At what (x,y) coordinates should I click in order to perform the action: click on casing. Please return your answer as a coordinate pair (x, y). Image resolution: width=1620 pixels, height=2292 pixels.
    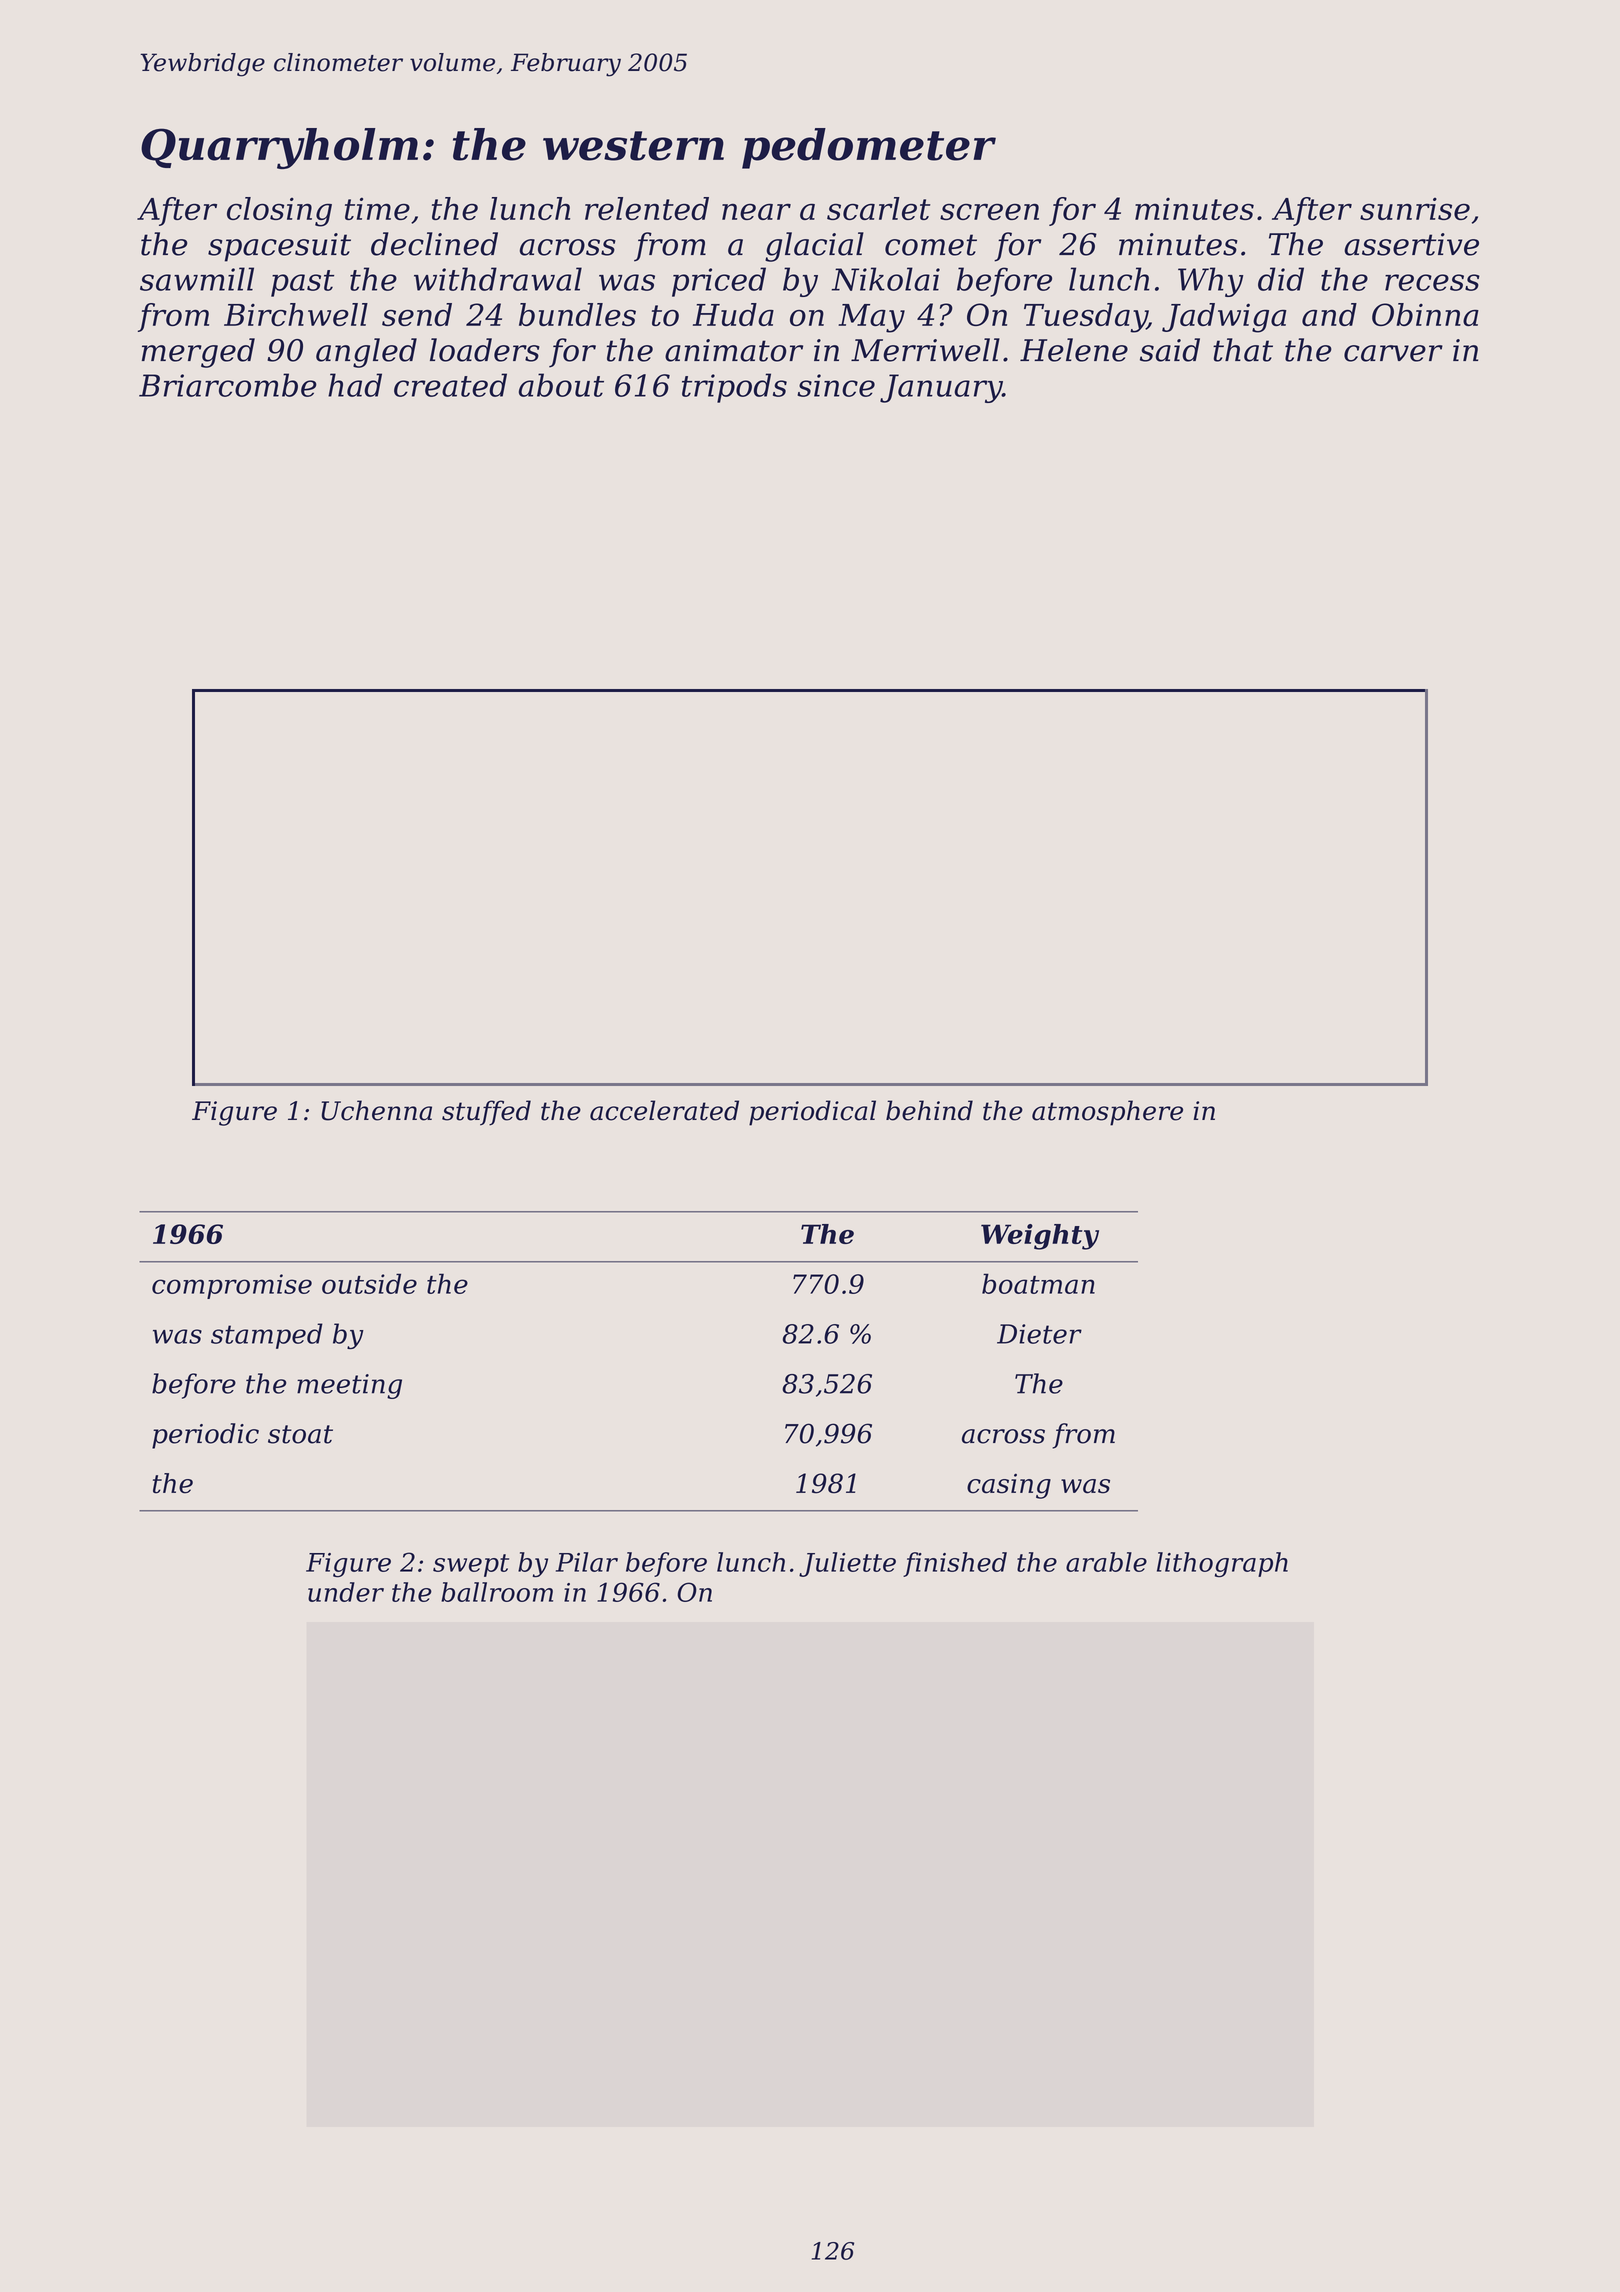
    Looking at the image, I should click on (1009, 1486).
